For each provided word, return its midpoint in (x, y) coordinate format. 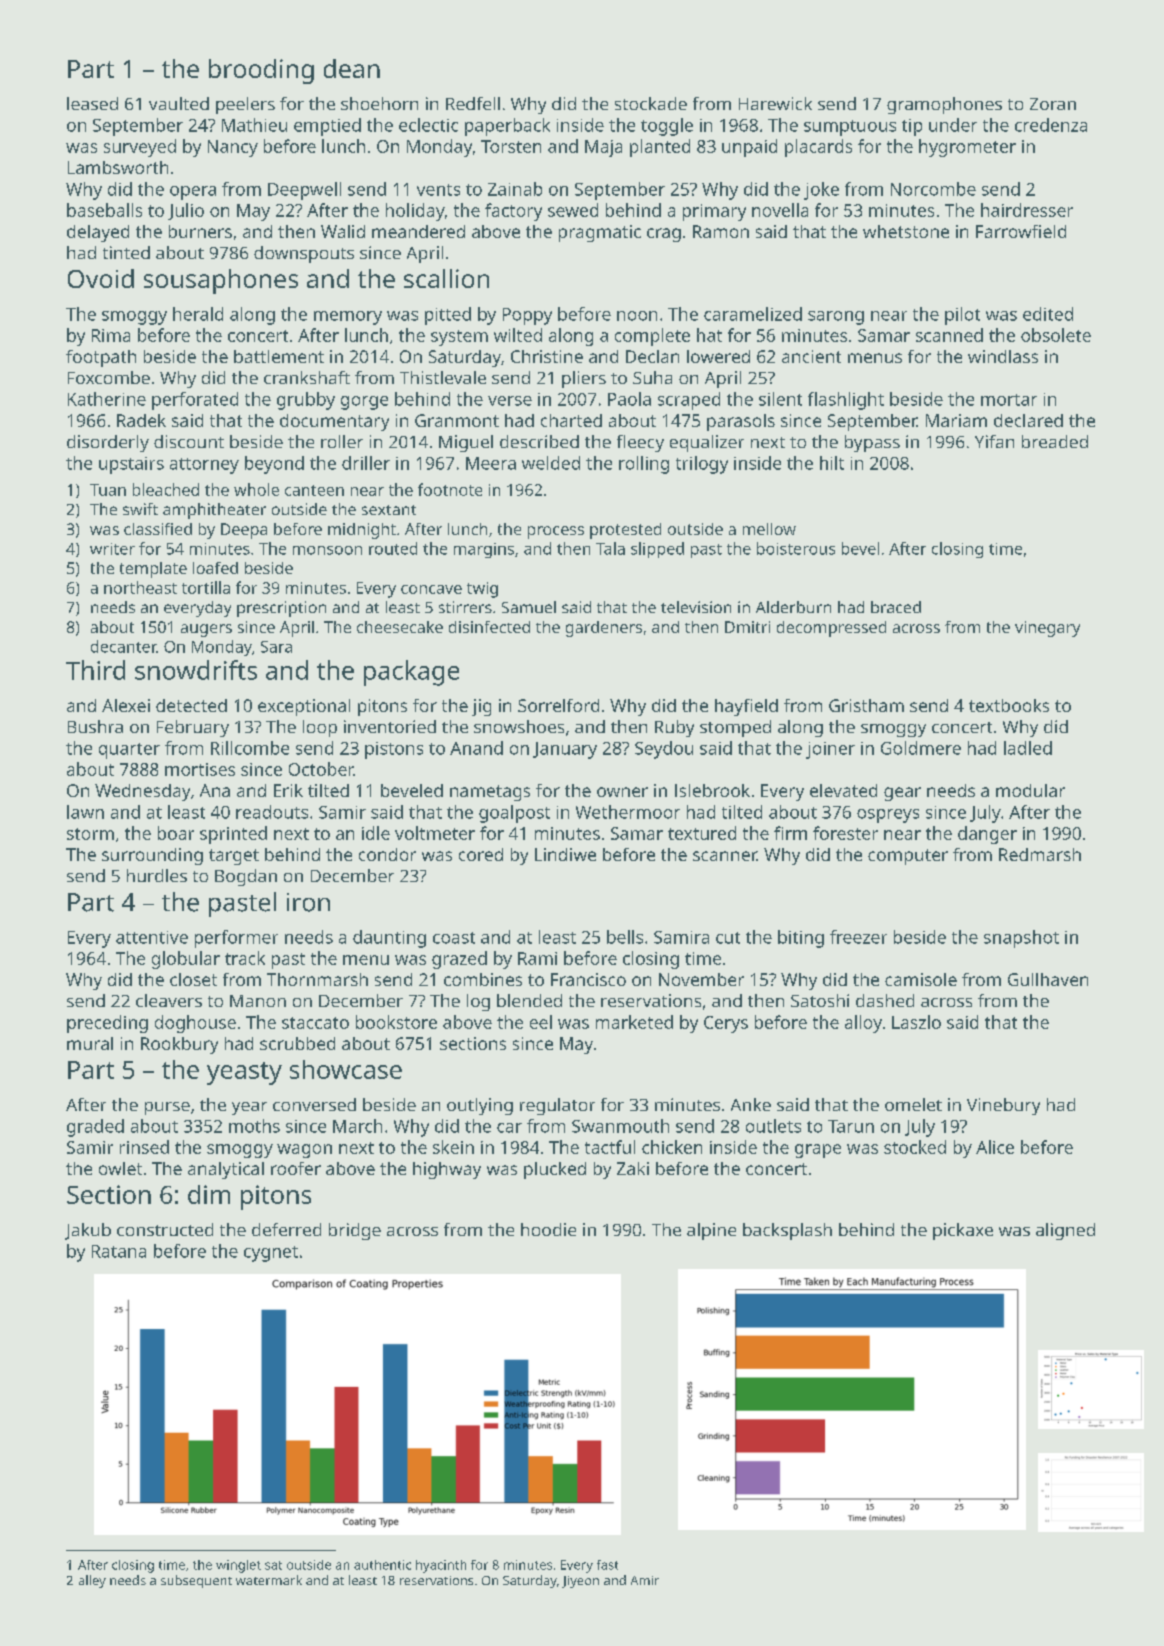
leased (92, 103)
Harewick (775, 103)
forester (845, 833)
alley (92, 1581)
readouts (272, 812)
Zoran (1053, 104)
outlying (480, 1106)
